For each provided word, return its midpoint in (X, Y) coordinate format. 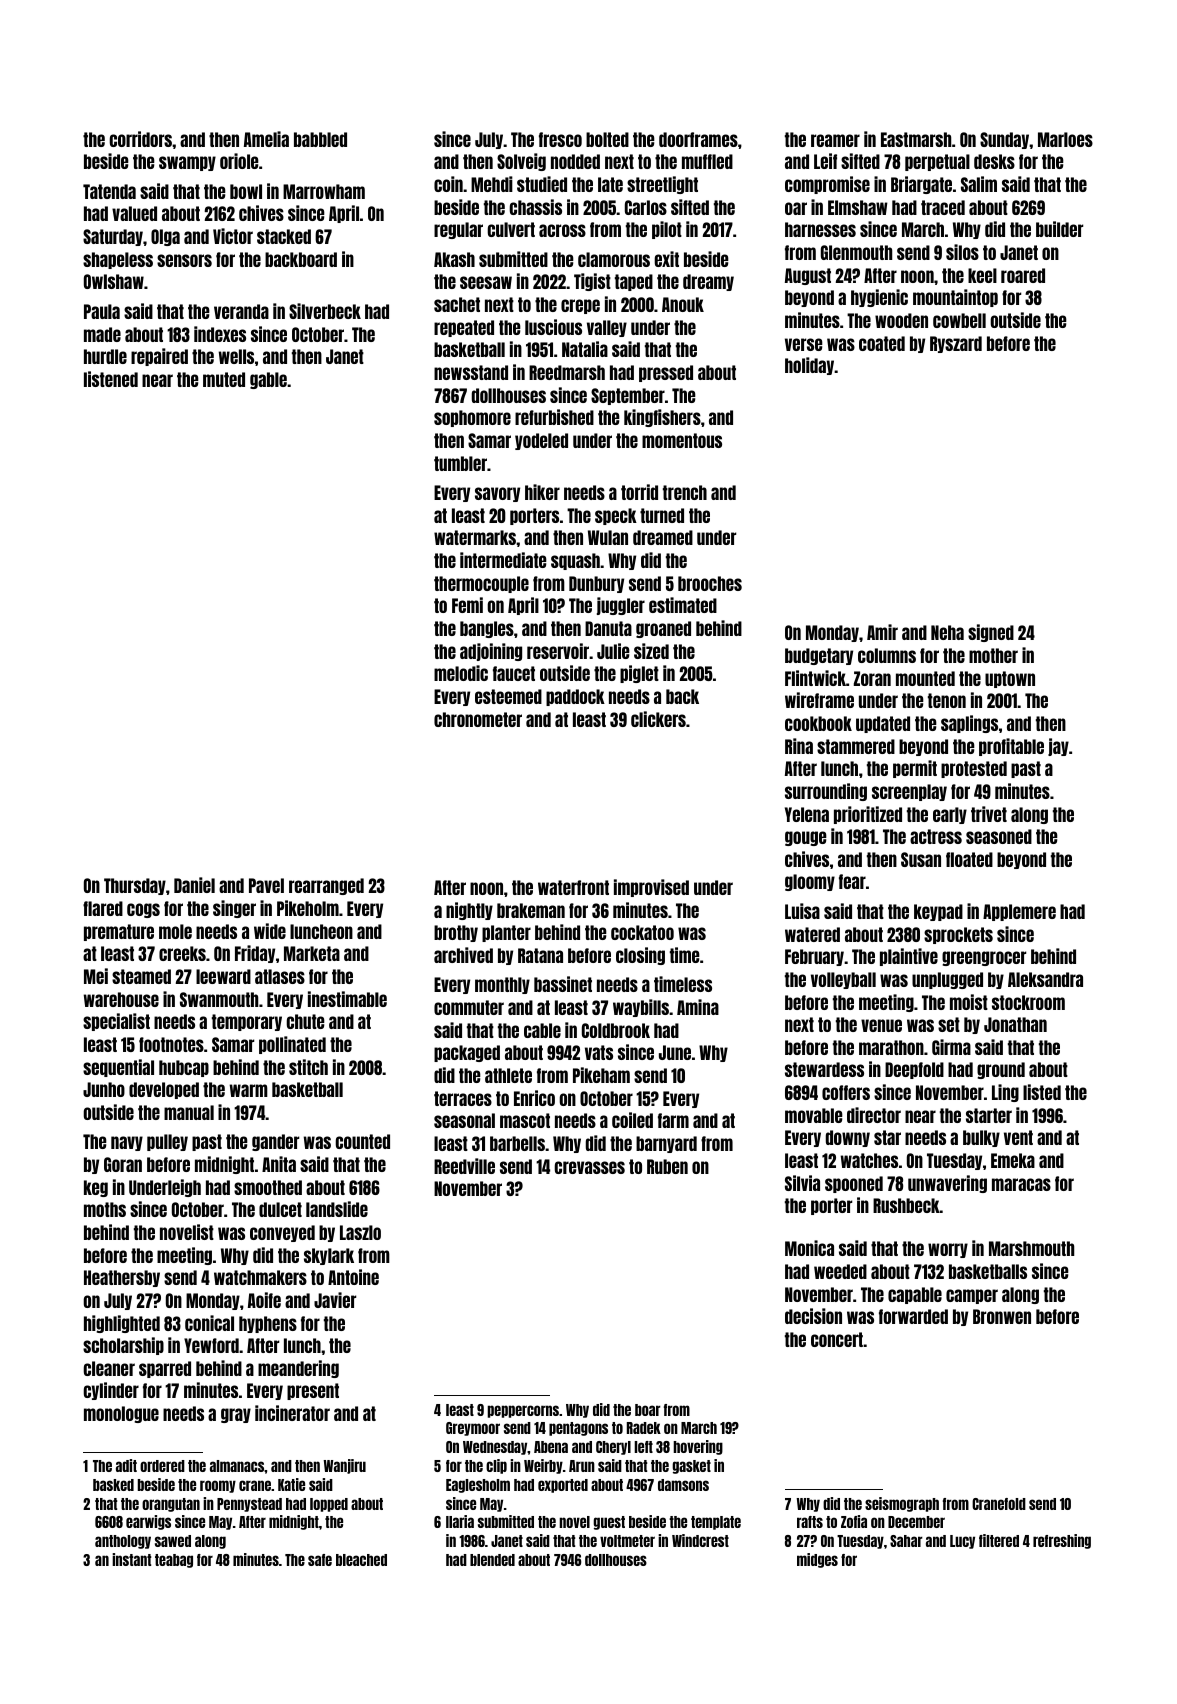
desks (994, 161)
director (874, 1115)
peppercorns (523, 1411)
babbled (320, 139)
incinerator (292, 1413)
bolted (607, 139)
